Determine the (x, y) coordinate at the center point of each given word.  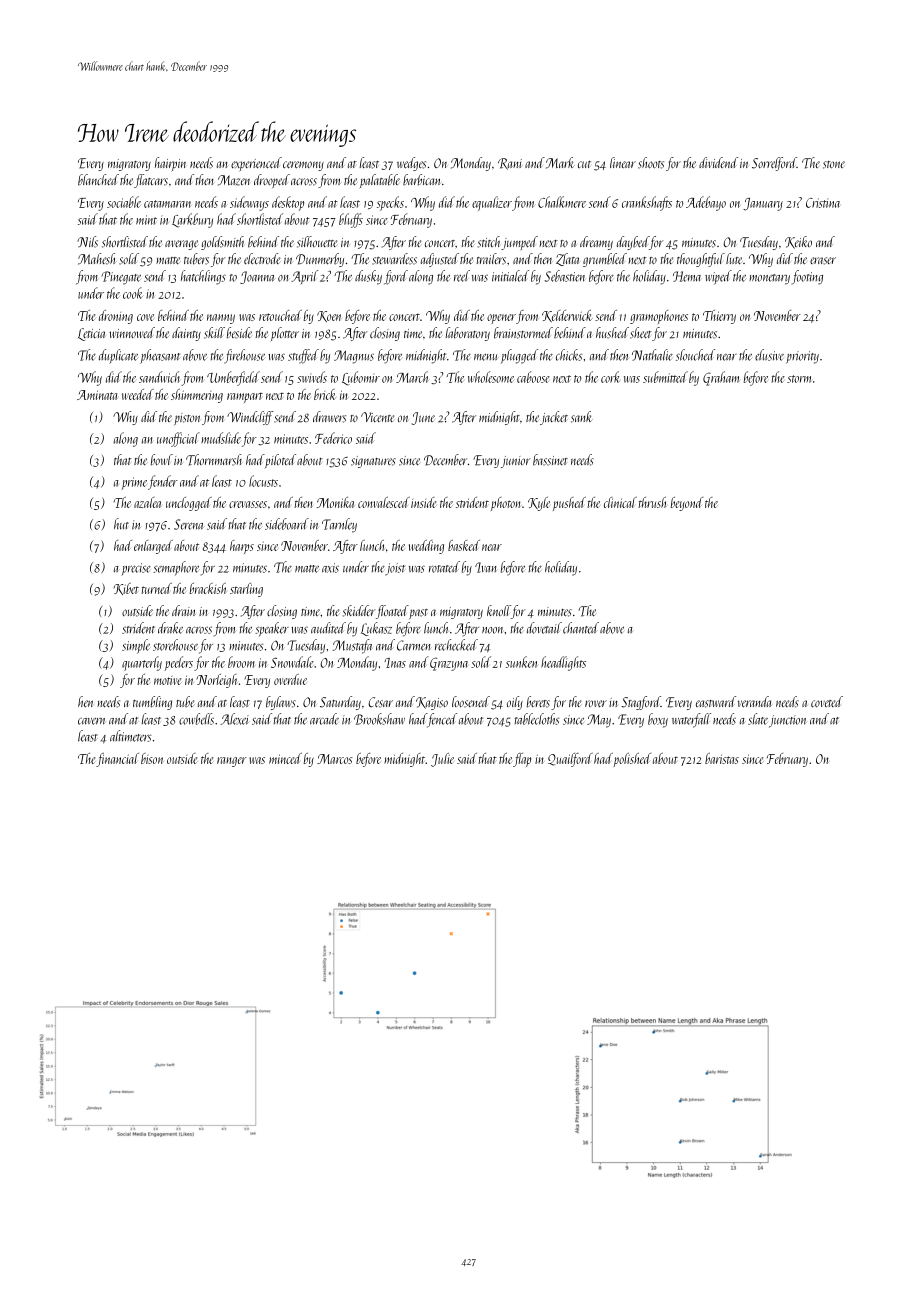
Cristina (823, 203)
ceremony (303, 166)
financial (117, 760)
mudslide (221, 438)
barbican (422, 180)
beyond (687, 504)
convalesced (384, 502)
